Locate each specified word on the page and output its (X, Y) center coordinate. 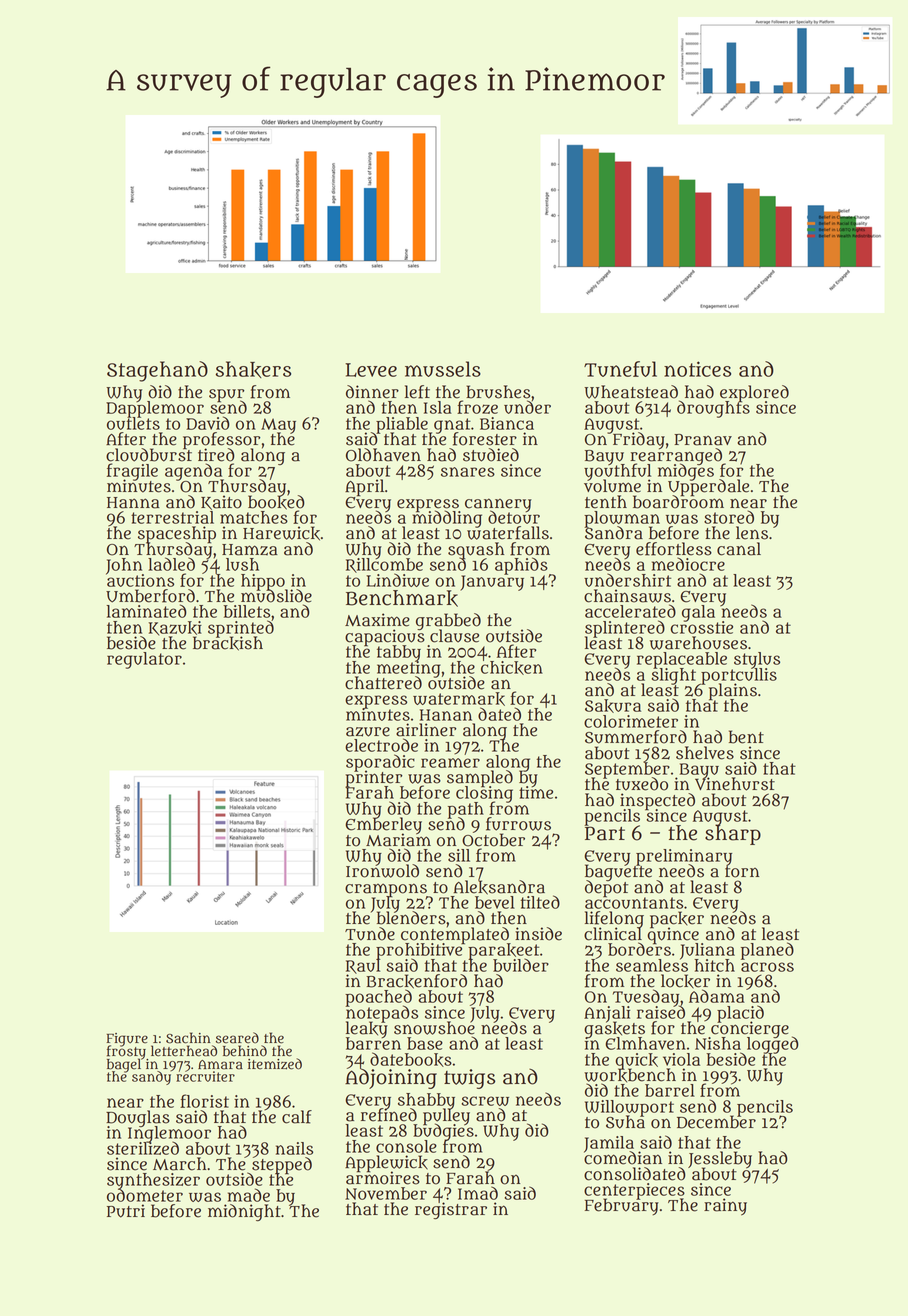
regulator (144, 660)
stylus (757, 660)
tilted (540, 902)
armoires (383, 1178)
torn (742, 872)
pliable (403, 425)
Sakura (613, 706)
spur (227, 395)
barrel (670, 1090)
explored (754, 393)
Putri (126, 1211)
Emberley (383, 826)
